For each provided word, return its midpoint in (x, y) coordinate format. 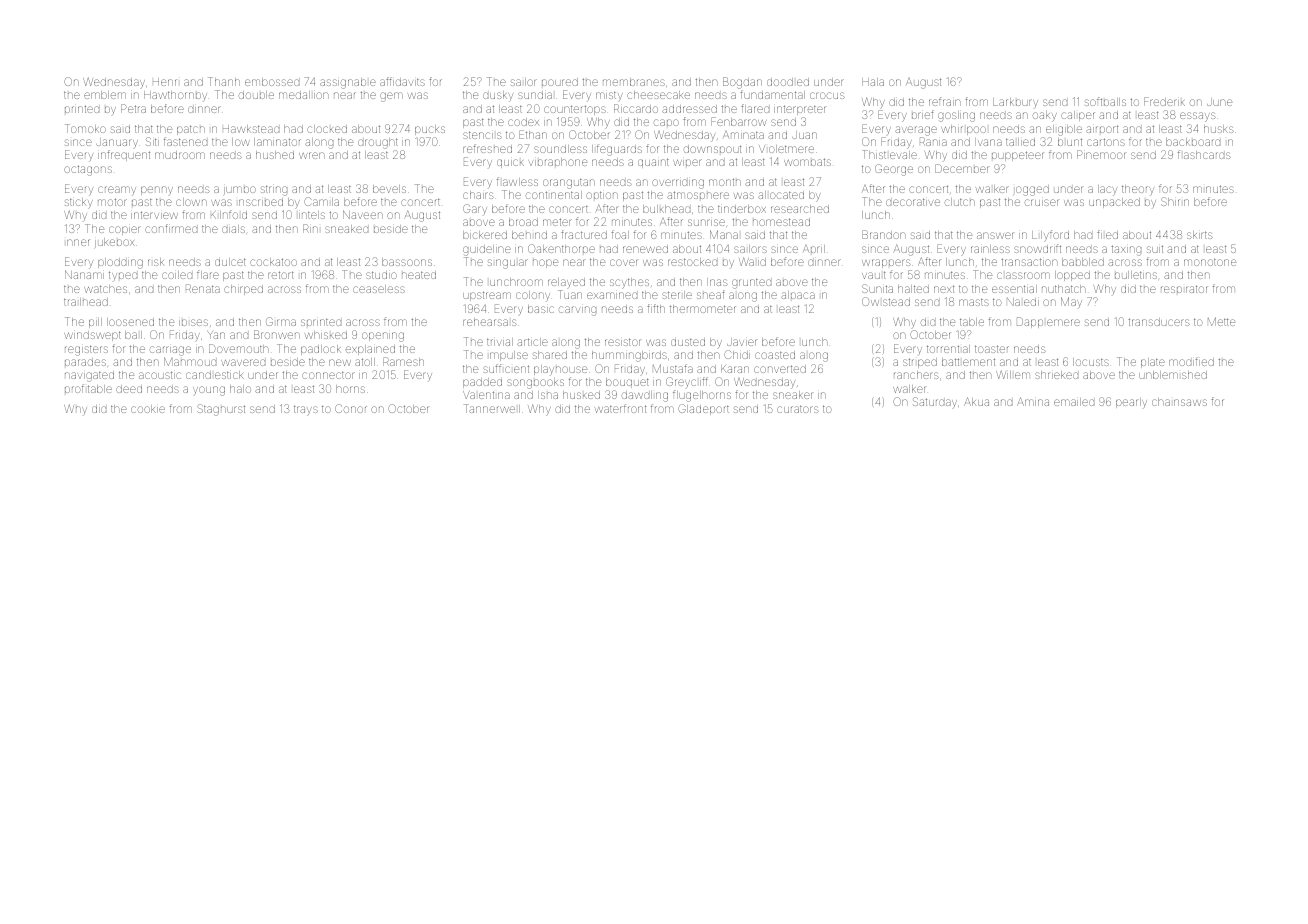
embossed (272, 82)
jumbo (240, 190)
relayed (566, 282)
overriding (678, 184)
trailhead (86, 302)
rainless (990, 249)
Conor (351, 408)
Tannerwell (492, 408)
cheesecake (658, 95)
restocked (692, 262)
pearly (1131, 403)
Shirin (1175, 201)
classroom (1023, 275)
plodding (120, 263)
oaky (1045, 116)
